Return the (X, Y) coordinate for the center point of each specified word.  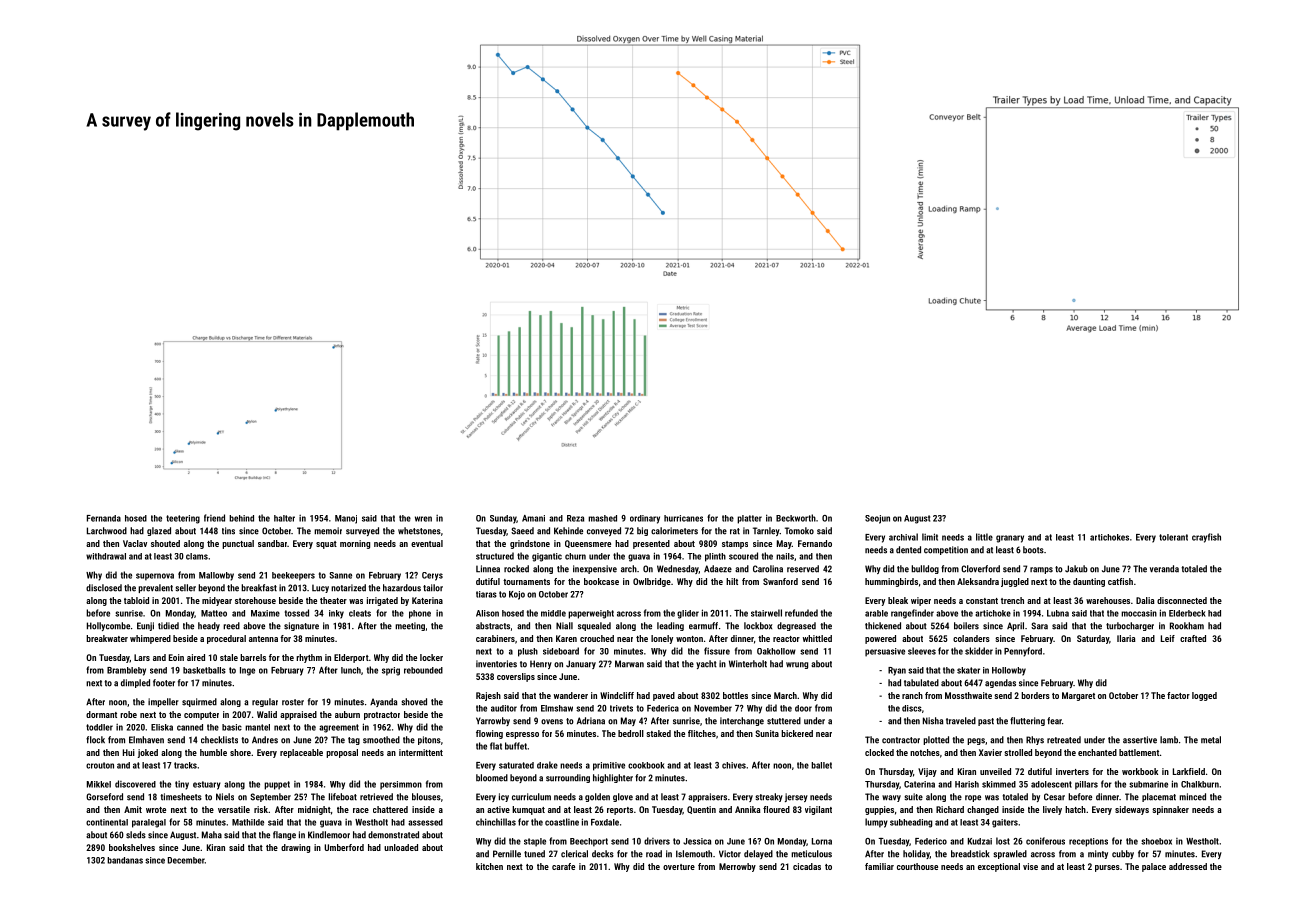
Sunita (767, 733)
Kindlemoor (329, 835)
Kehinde (568, 531)
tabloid (136, 600)
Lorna (822, 841)
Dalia (1145, 600)
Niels (225, 797)
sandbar (272, 543)
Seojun (877, 519)
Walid (267, 714)
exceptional (999, 867)
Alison (487, 613)
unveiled (995, 771)
